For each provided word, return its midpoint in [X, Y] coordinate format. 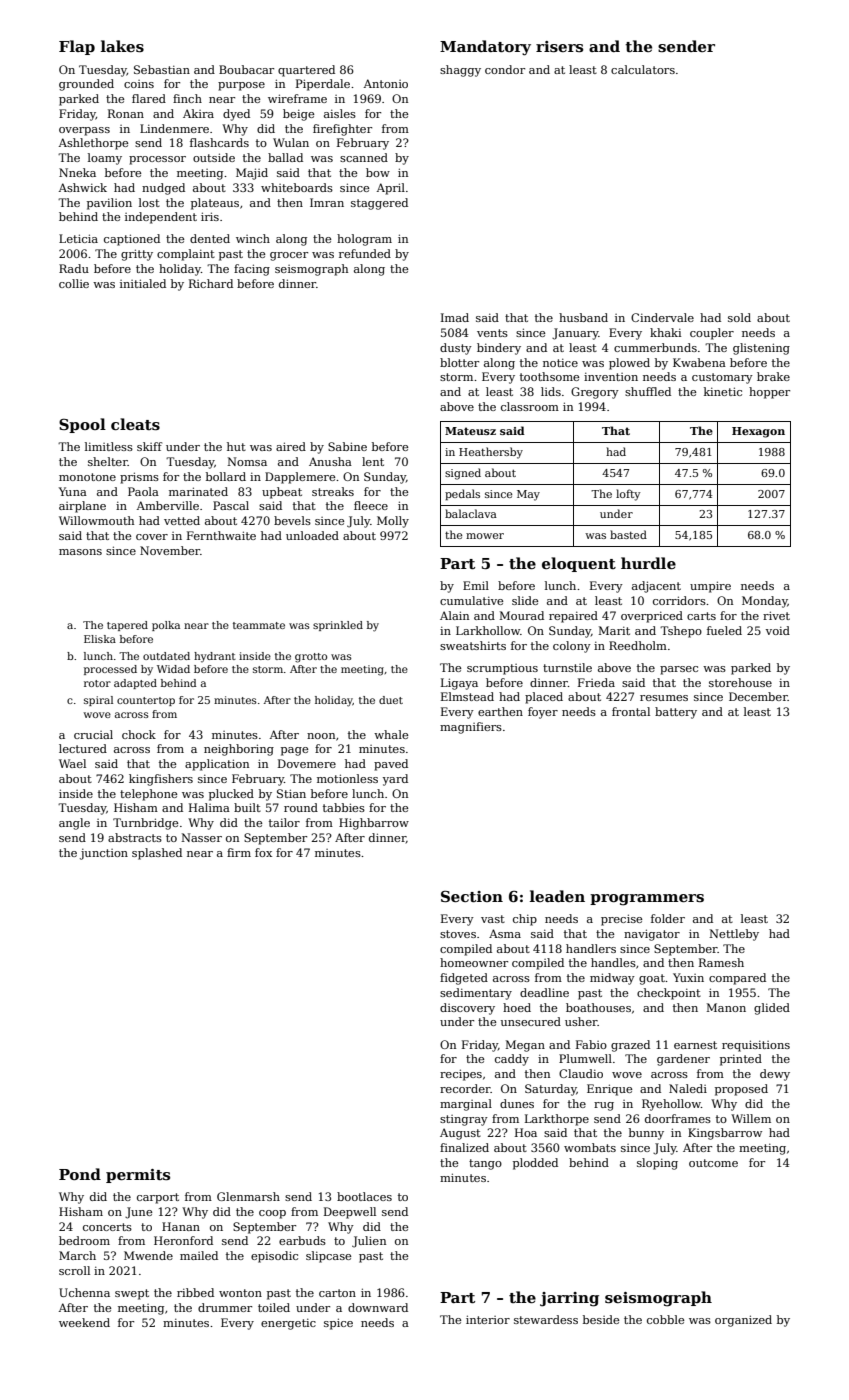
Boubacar [246, 69]
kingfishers [161, 780]
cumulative [471, 600]
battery [676, 713]
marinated [198, 491]
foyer [543, 713]
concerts [107, 1227]
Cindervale [662, 317]
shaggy [460, 71]
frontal [631, 711]
